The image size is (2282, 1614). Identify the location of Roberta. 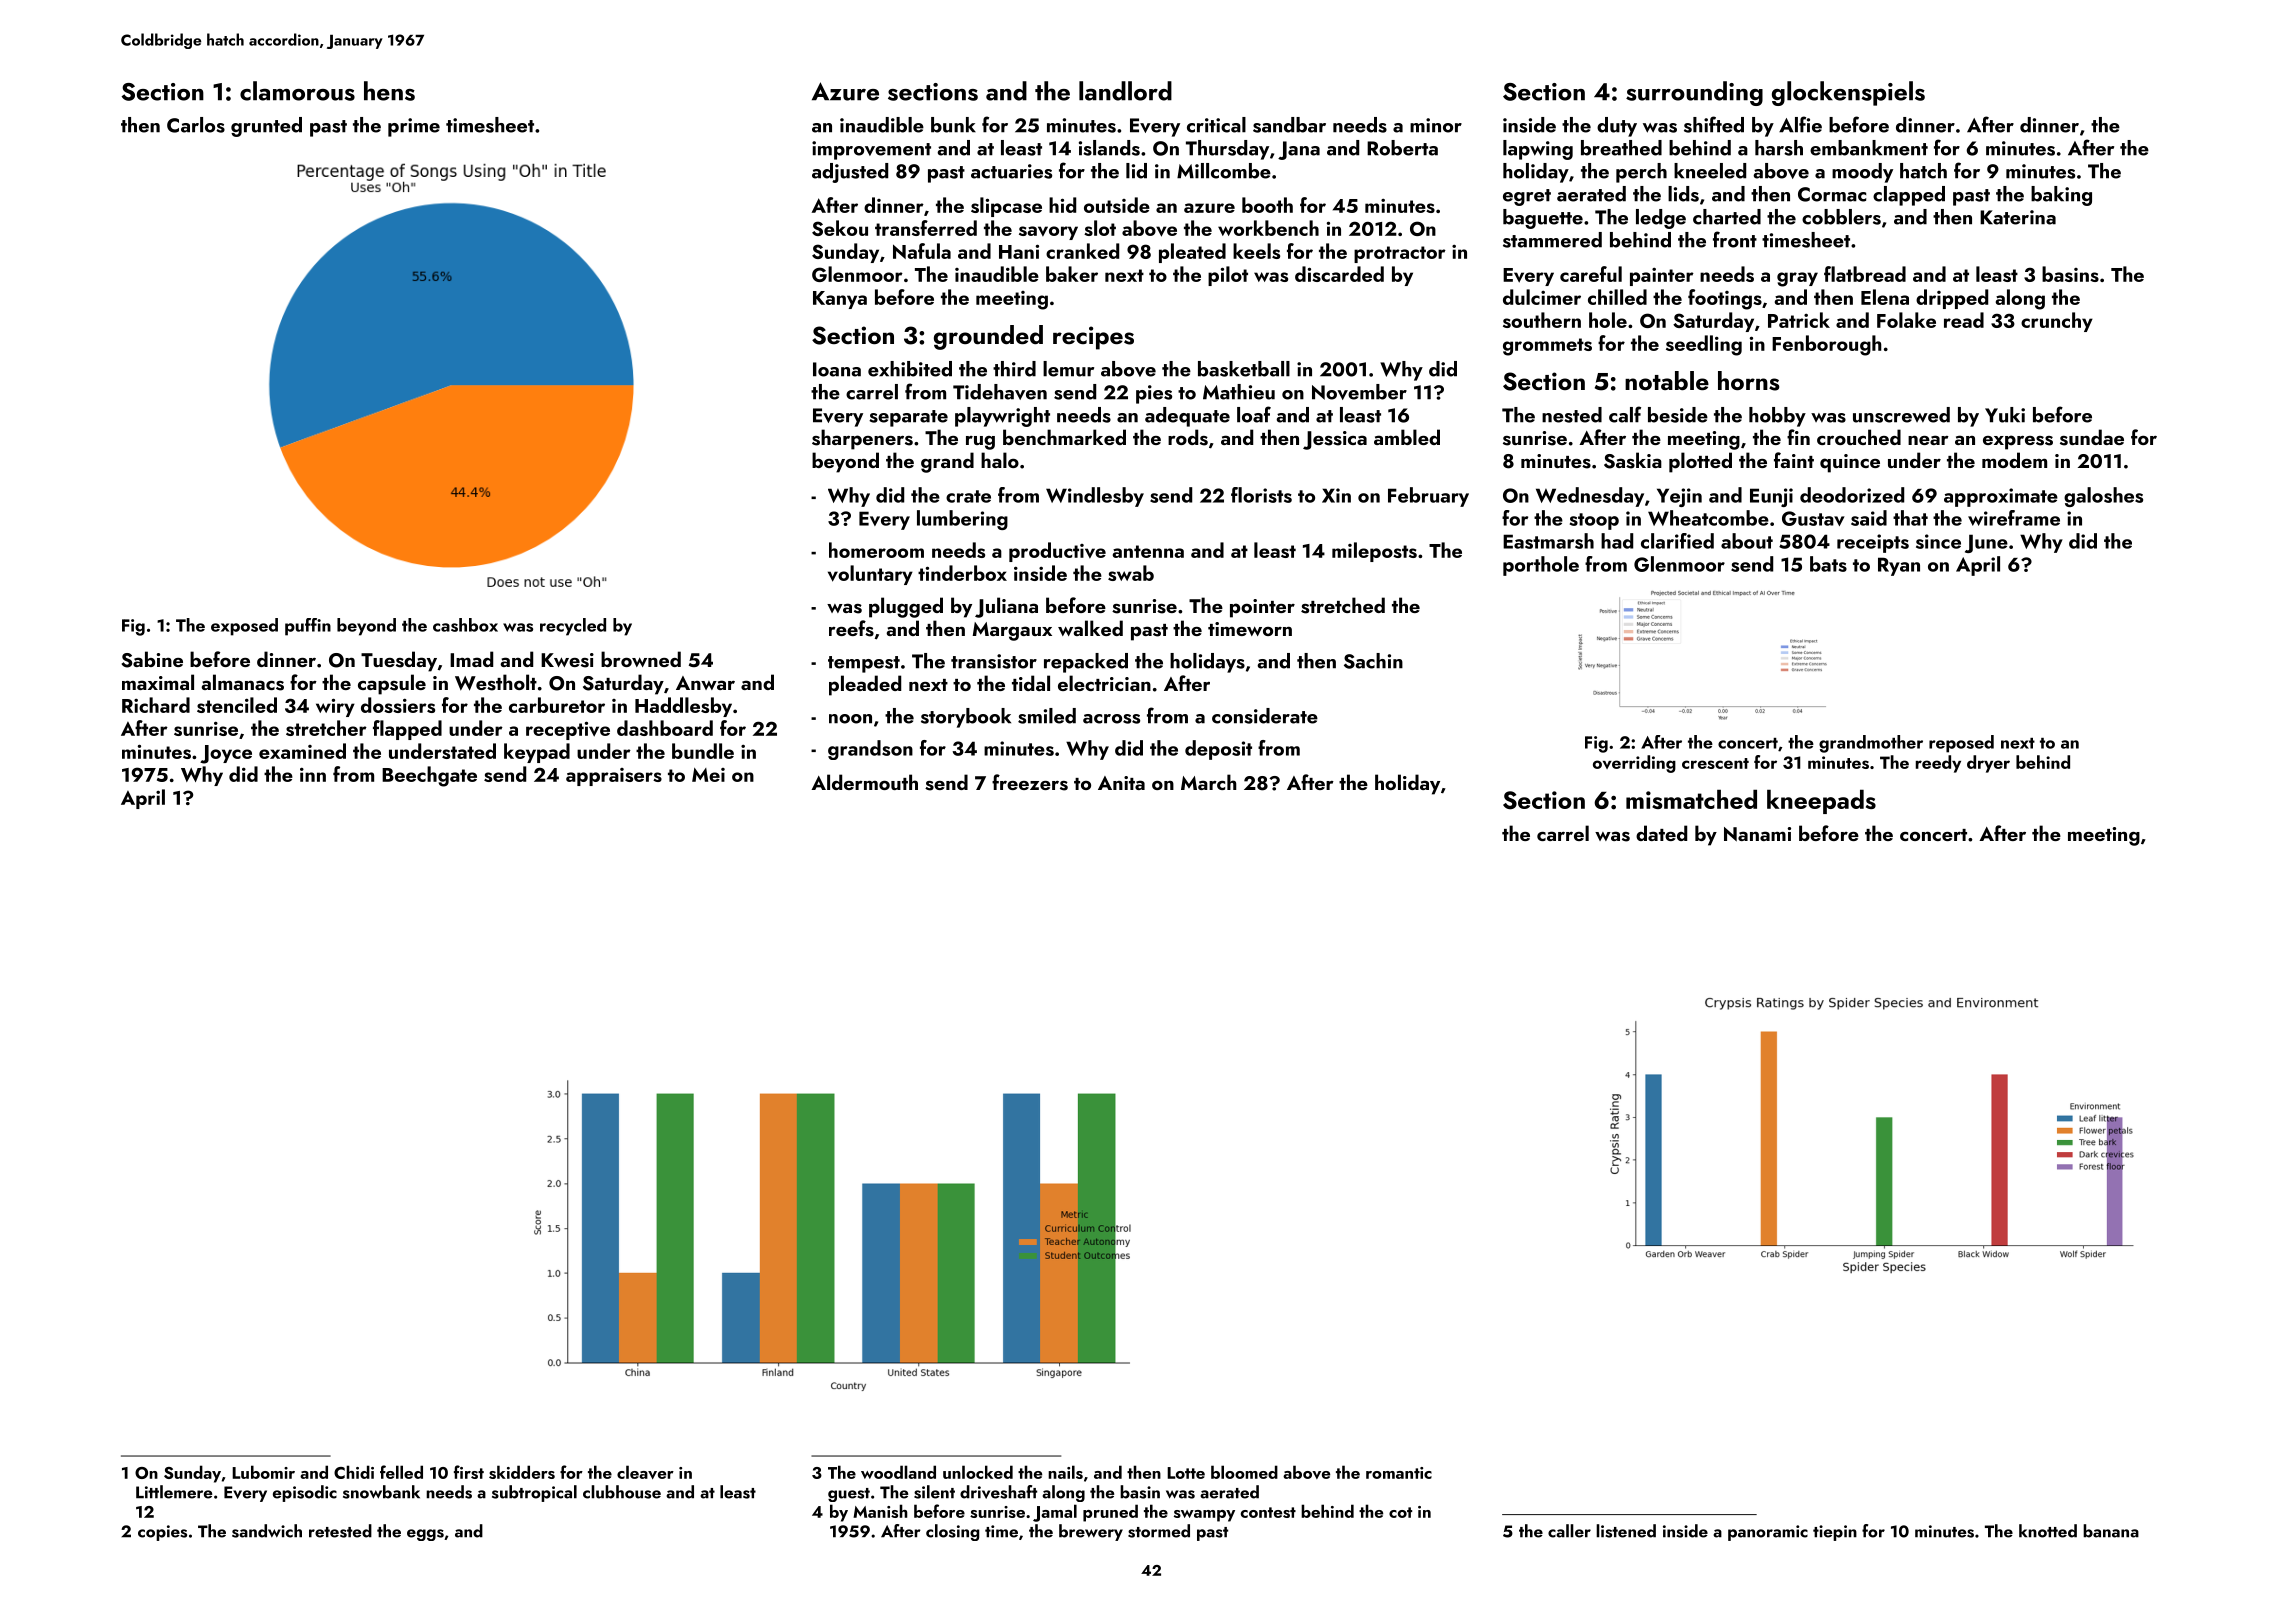
(1402, 148).
